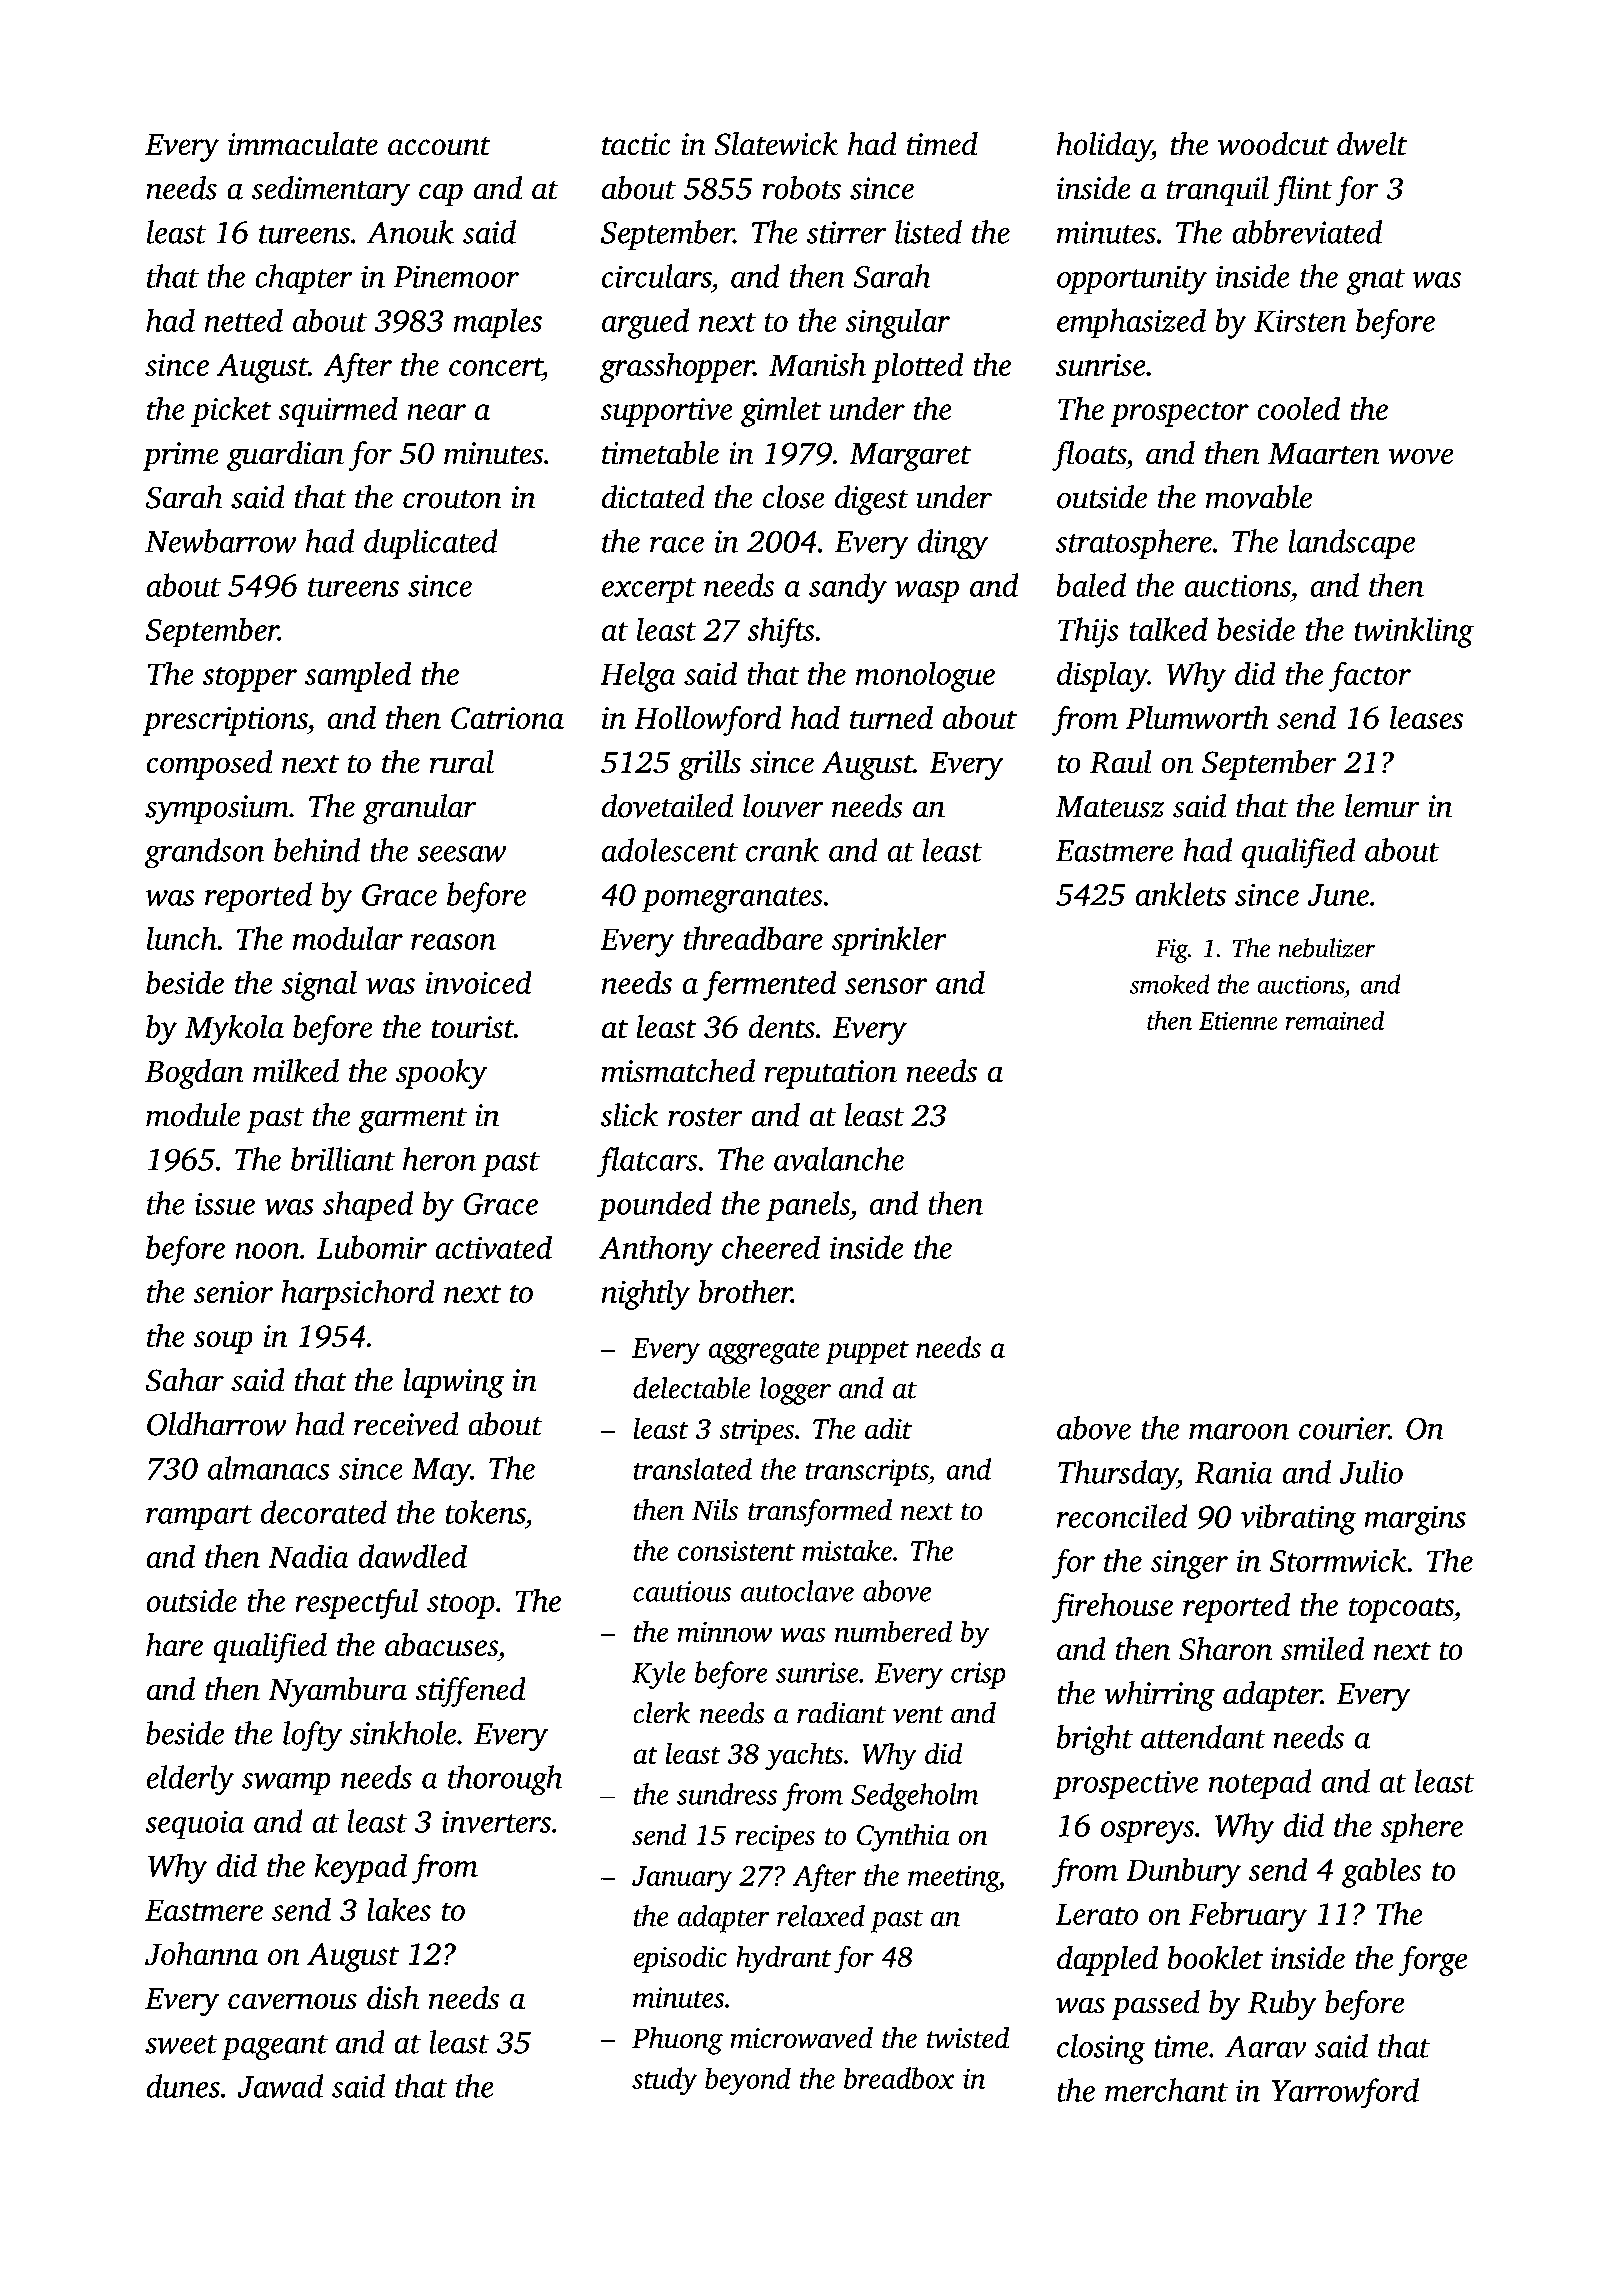  I want to click on module, so click(193, 1115).
